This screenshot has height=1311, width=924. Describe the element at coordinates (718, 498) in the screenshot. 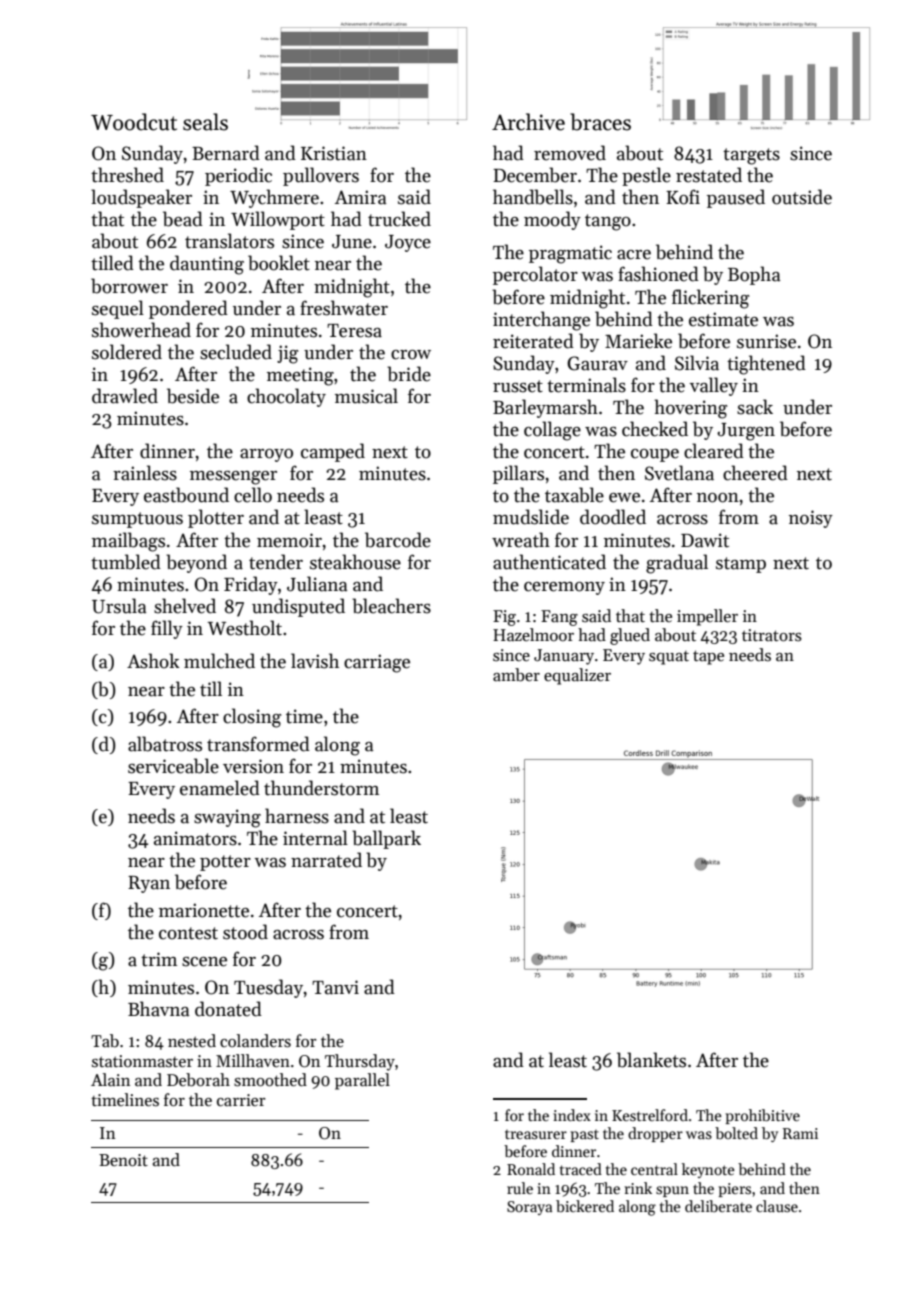

I see `noon` at that location.
